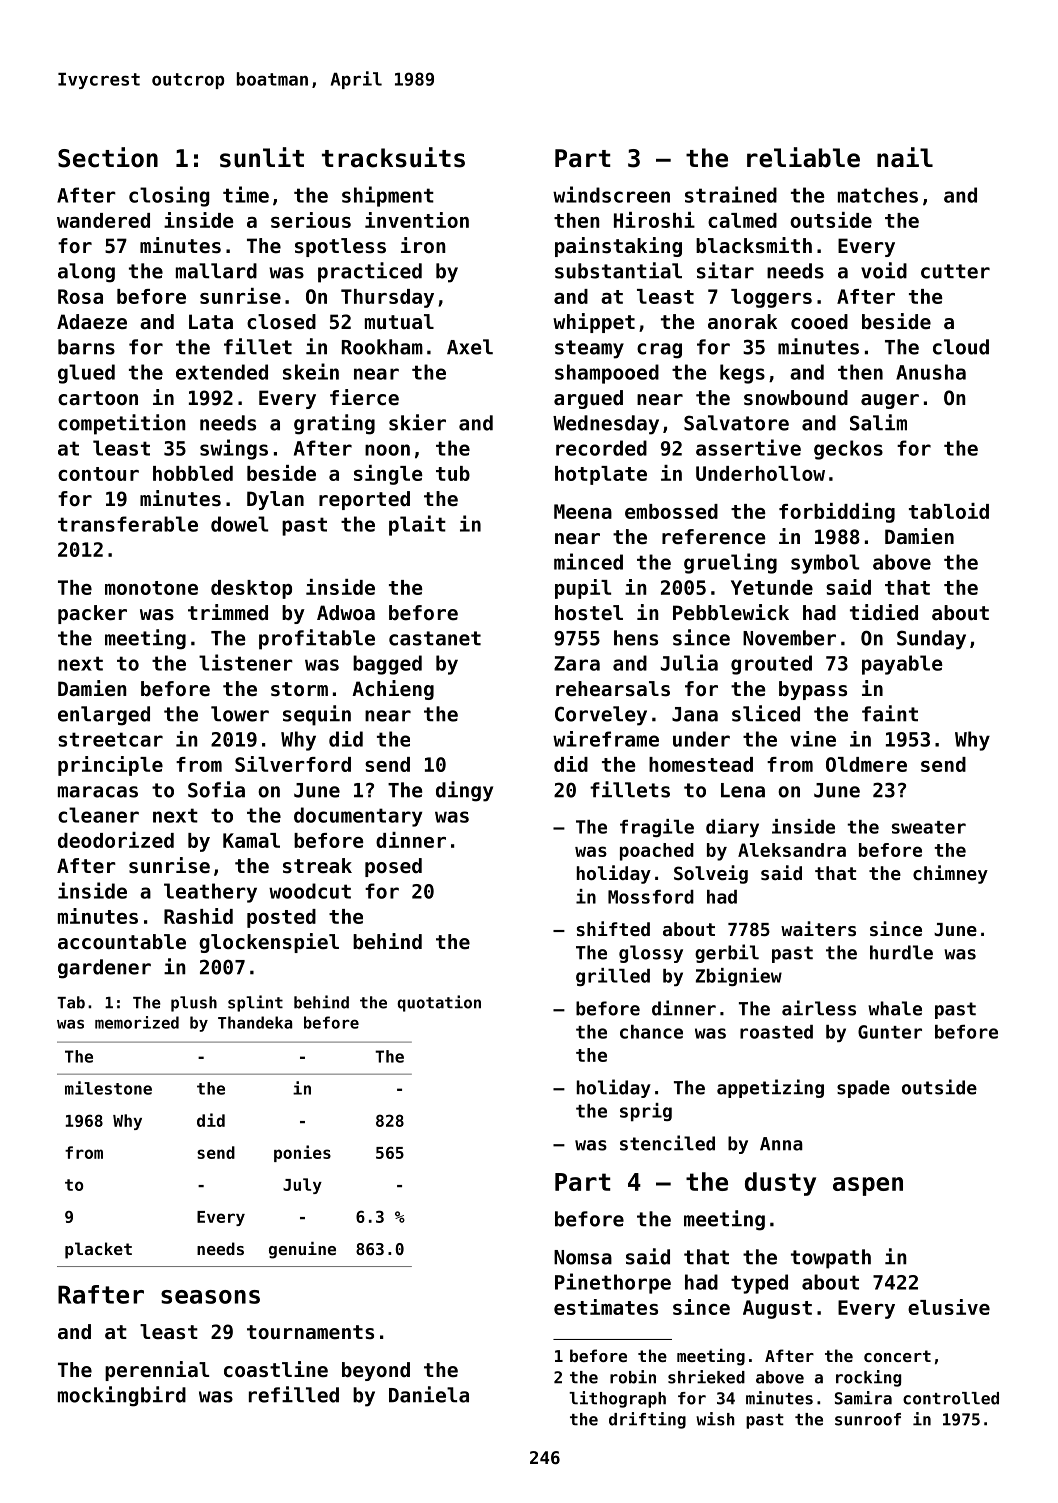 This image has width=1058, height=1503. Describe the element at coordinates (293, 764) in the image. I see `Silverford` at that location.
